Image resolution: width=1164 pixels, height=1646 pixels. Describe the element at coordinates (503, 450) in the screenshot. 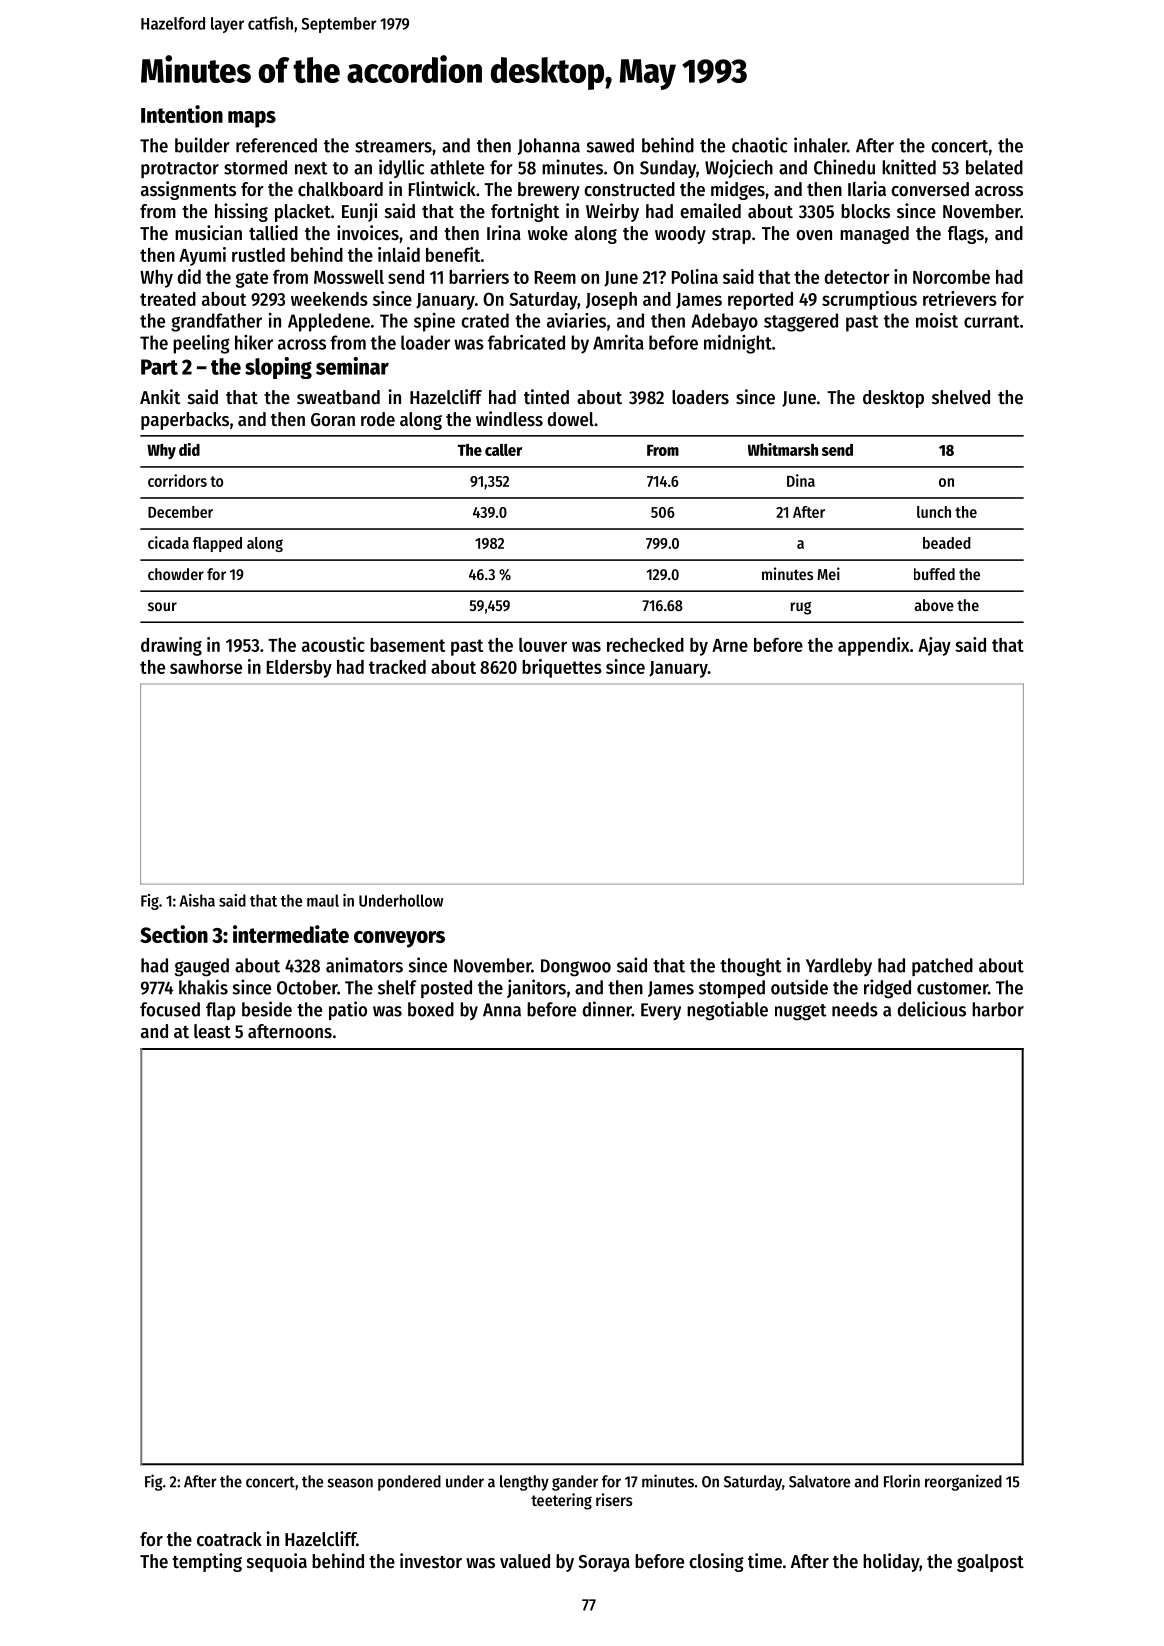

I see `caller` at that location.
